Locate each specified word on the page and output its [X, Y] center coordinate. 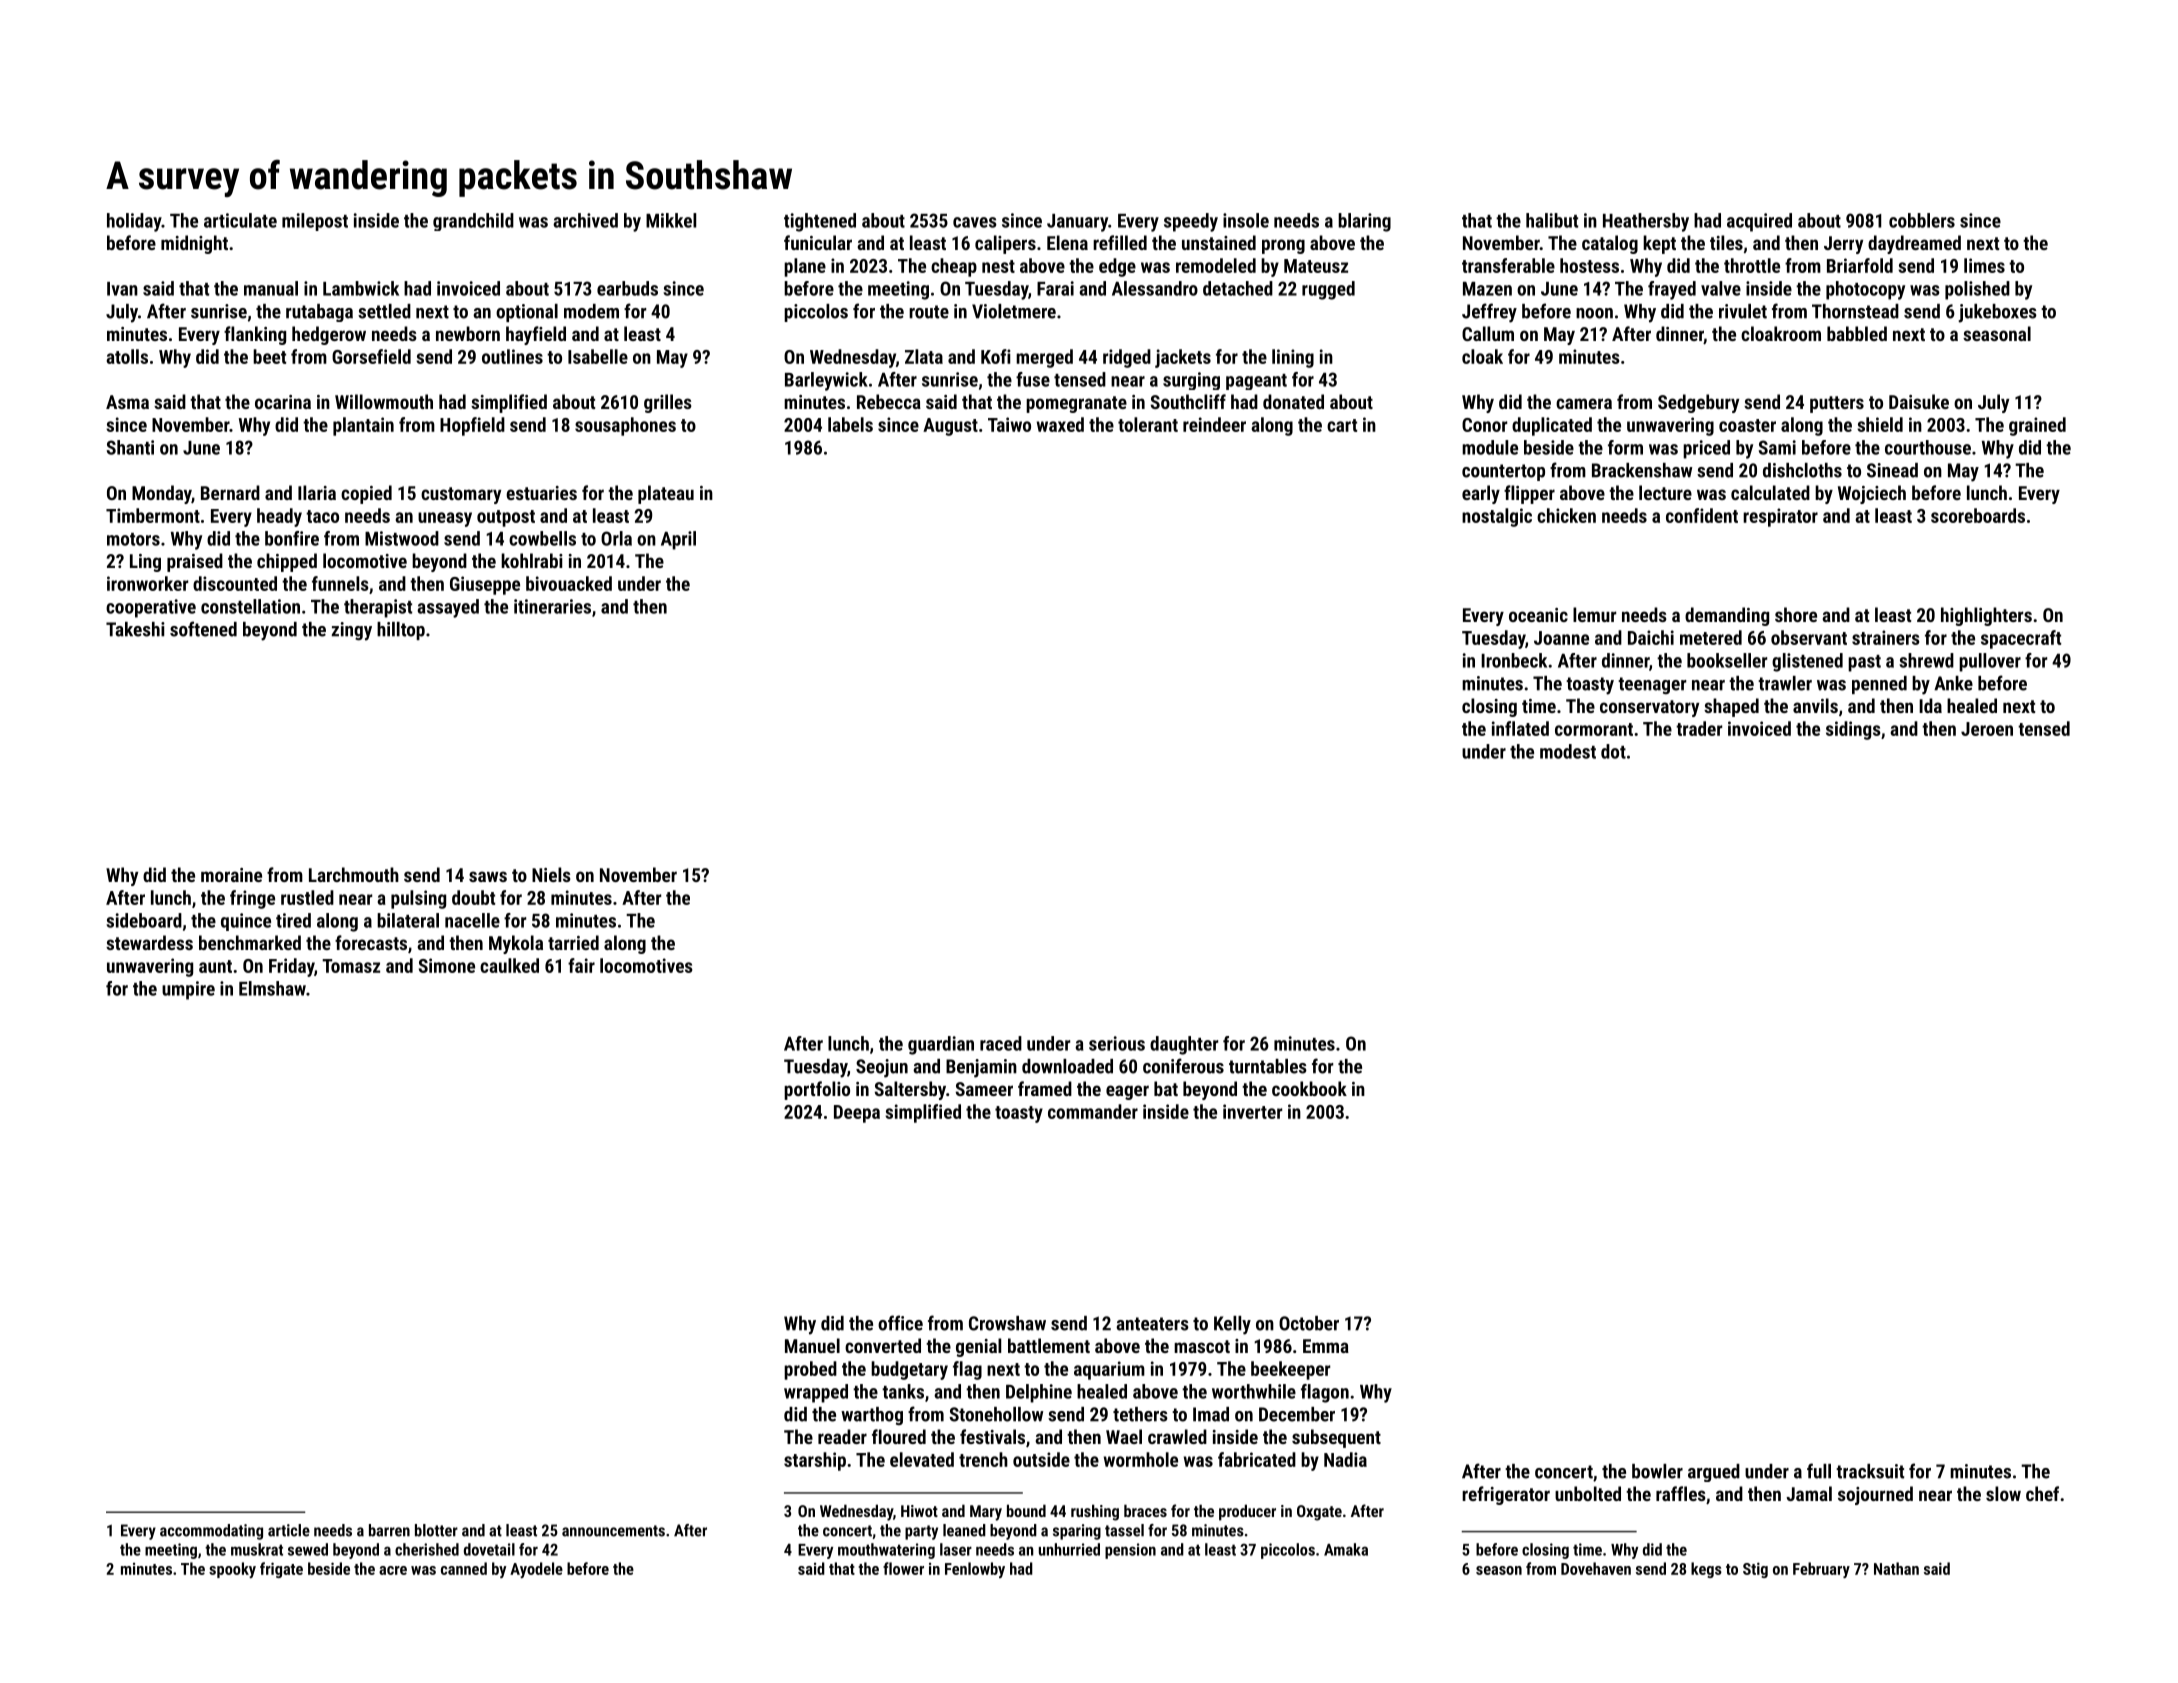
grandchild [473, 222]
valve [1721, 288]
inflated [1520, 728]
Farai [1055, 288]
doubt [473, 897]
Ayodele [536, 1570]
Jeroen [1987, 729]
